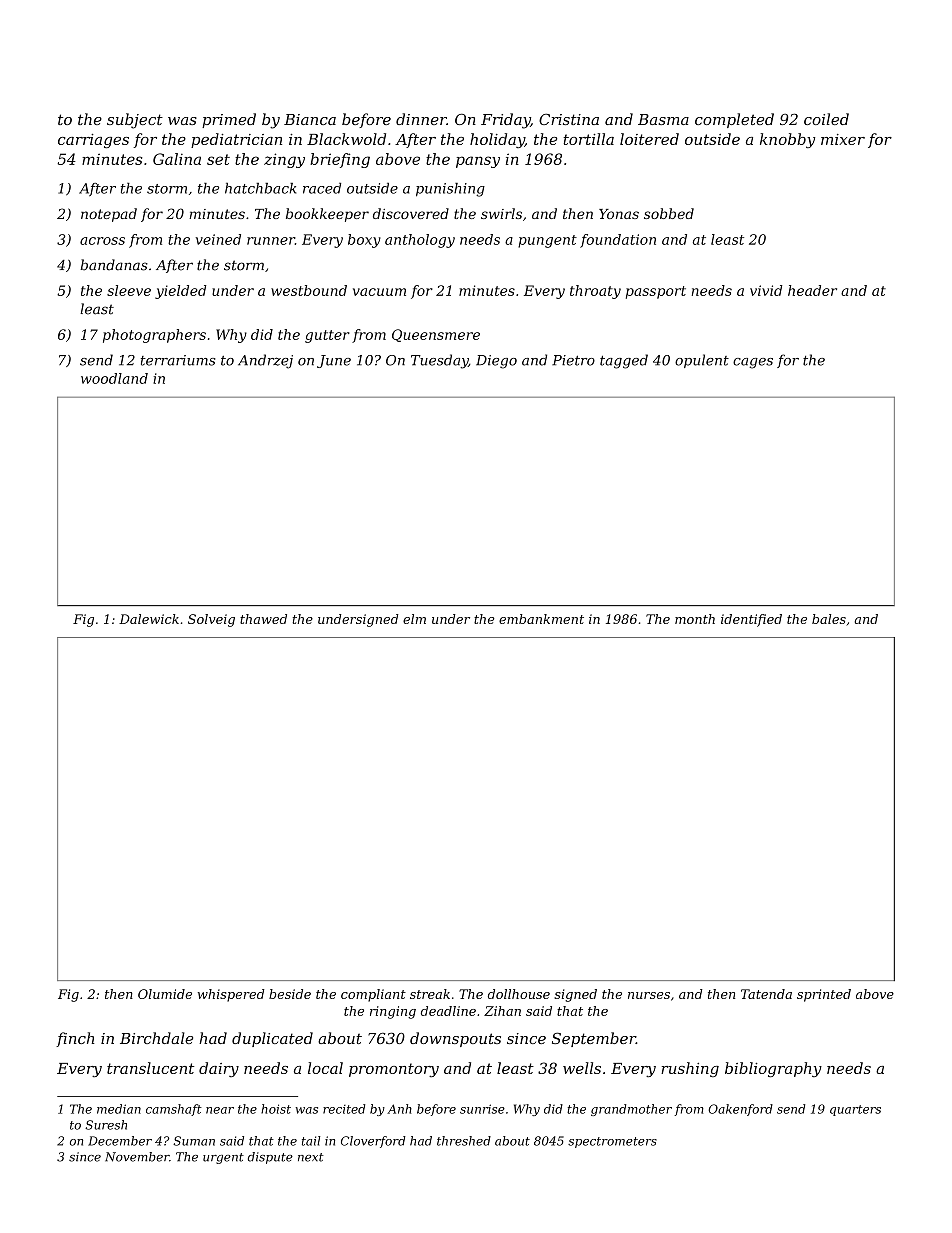  I want to click on spectrometers, so click(612, 1142).
